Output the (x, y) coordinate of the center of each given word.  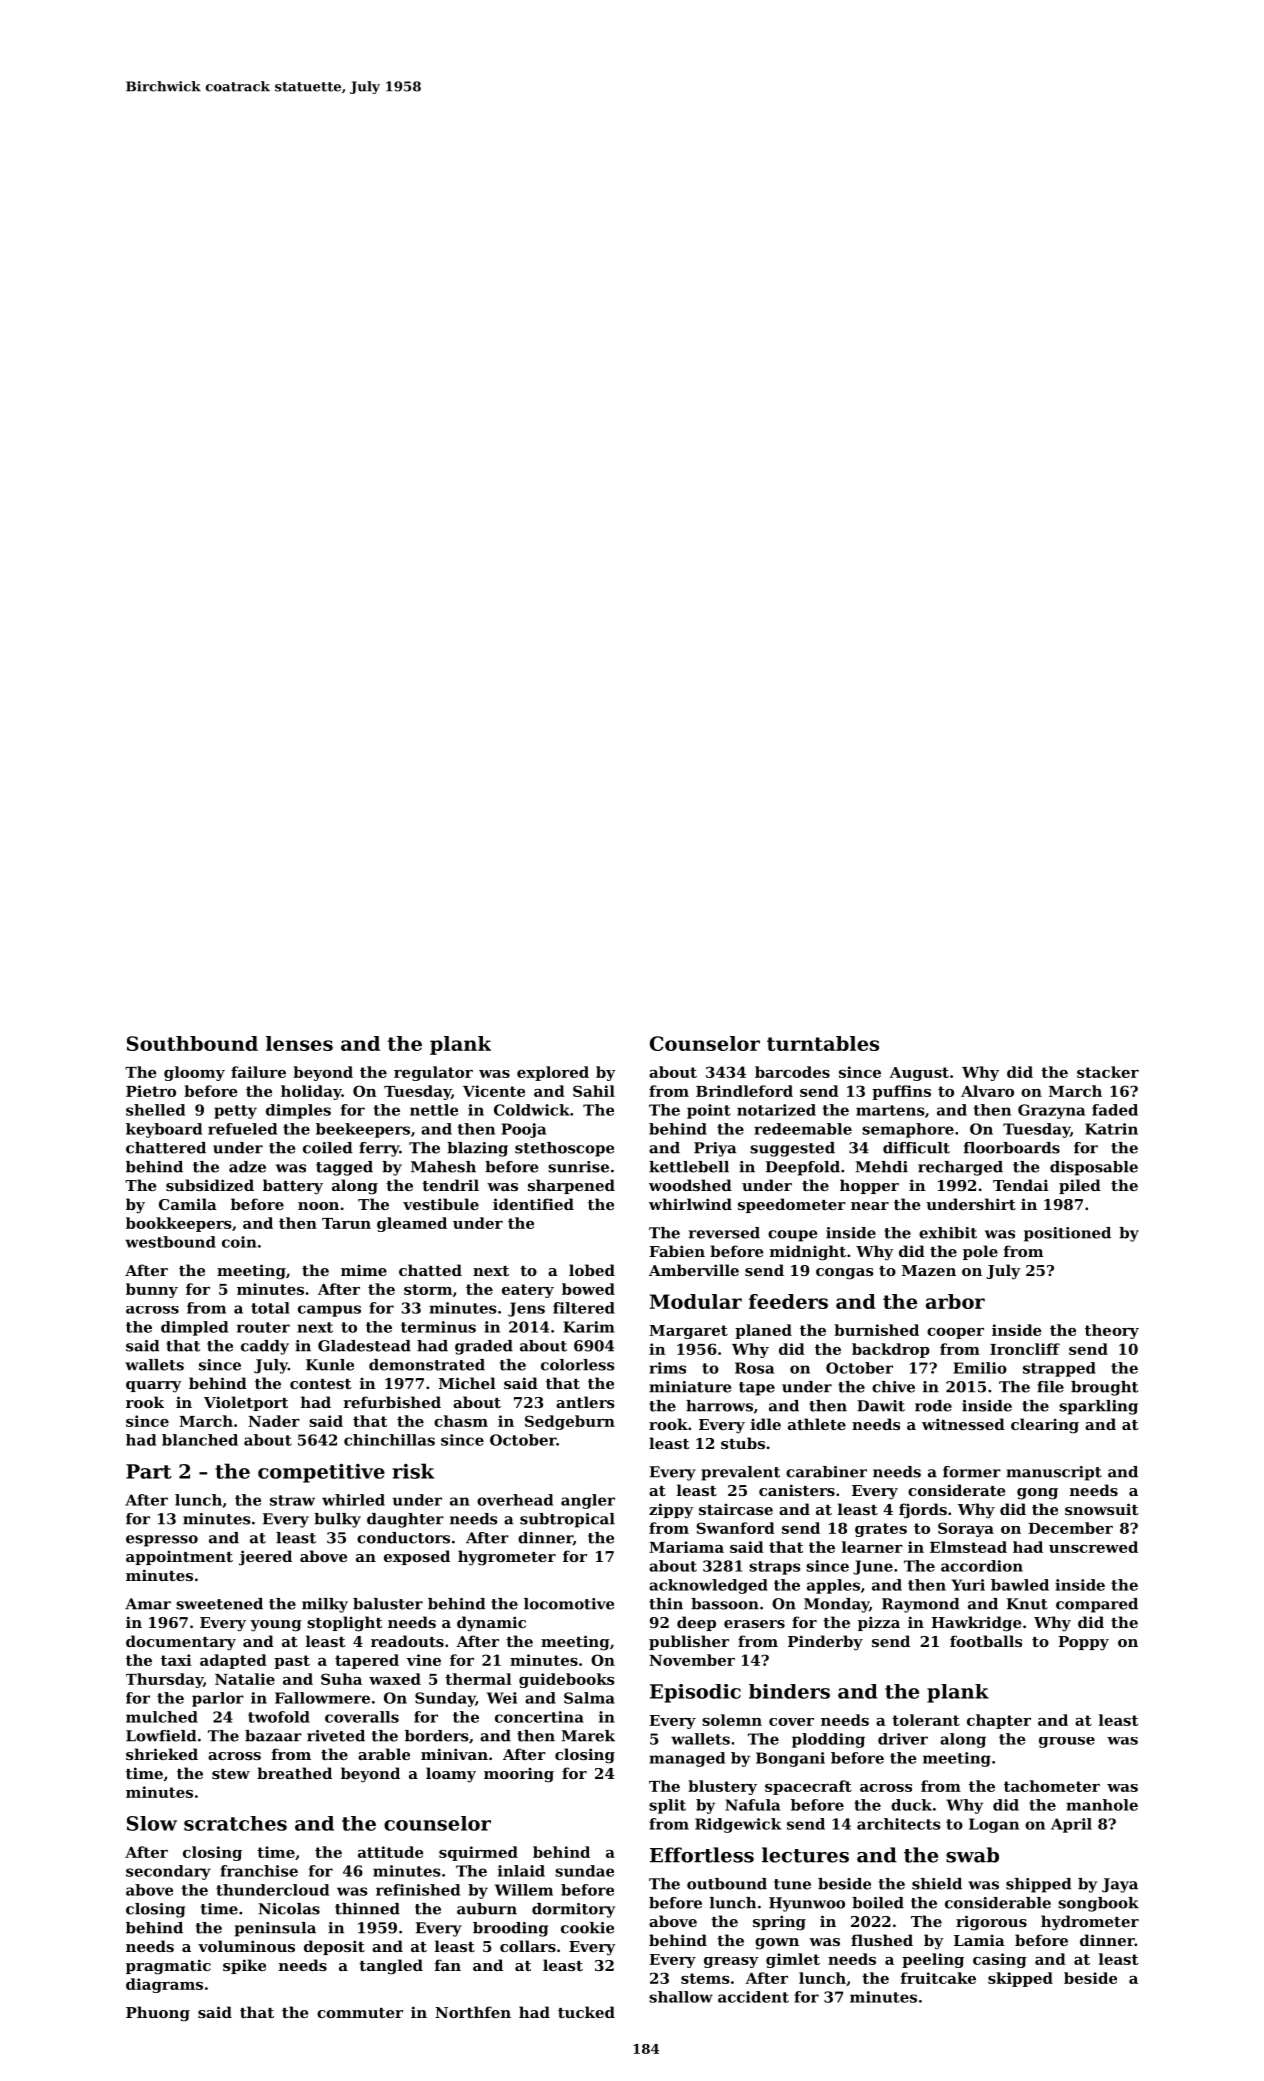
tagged (344, 1168)
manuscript (1054, 1473)
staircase (736, 1509)
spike (244, 1966)
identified (533, 1204)
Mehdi (882, 1167)
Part (149, 1471)
